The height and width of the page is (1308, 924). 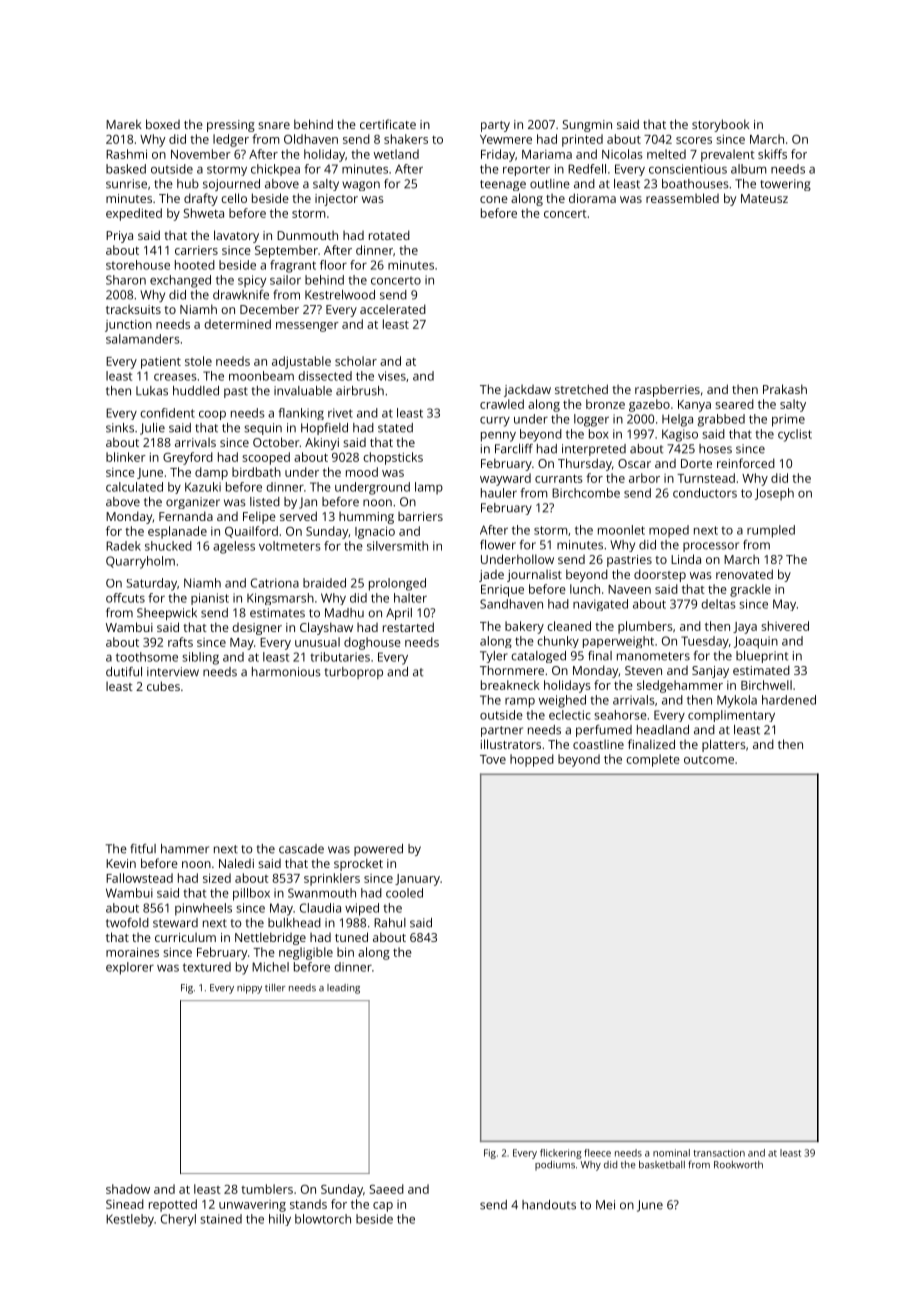 I want to click on Kevin, so click(x=121, y=863).
